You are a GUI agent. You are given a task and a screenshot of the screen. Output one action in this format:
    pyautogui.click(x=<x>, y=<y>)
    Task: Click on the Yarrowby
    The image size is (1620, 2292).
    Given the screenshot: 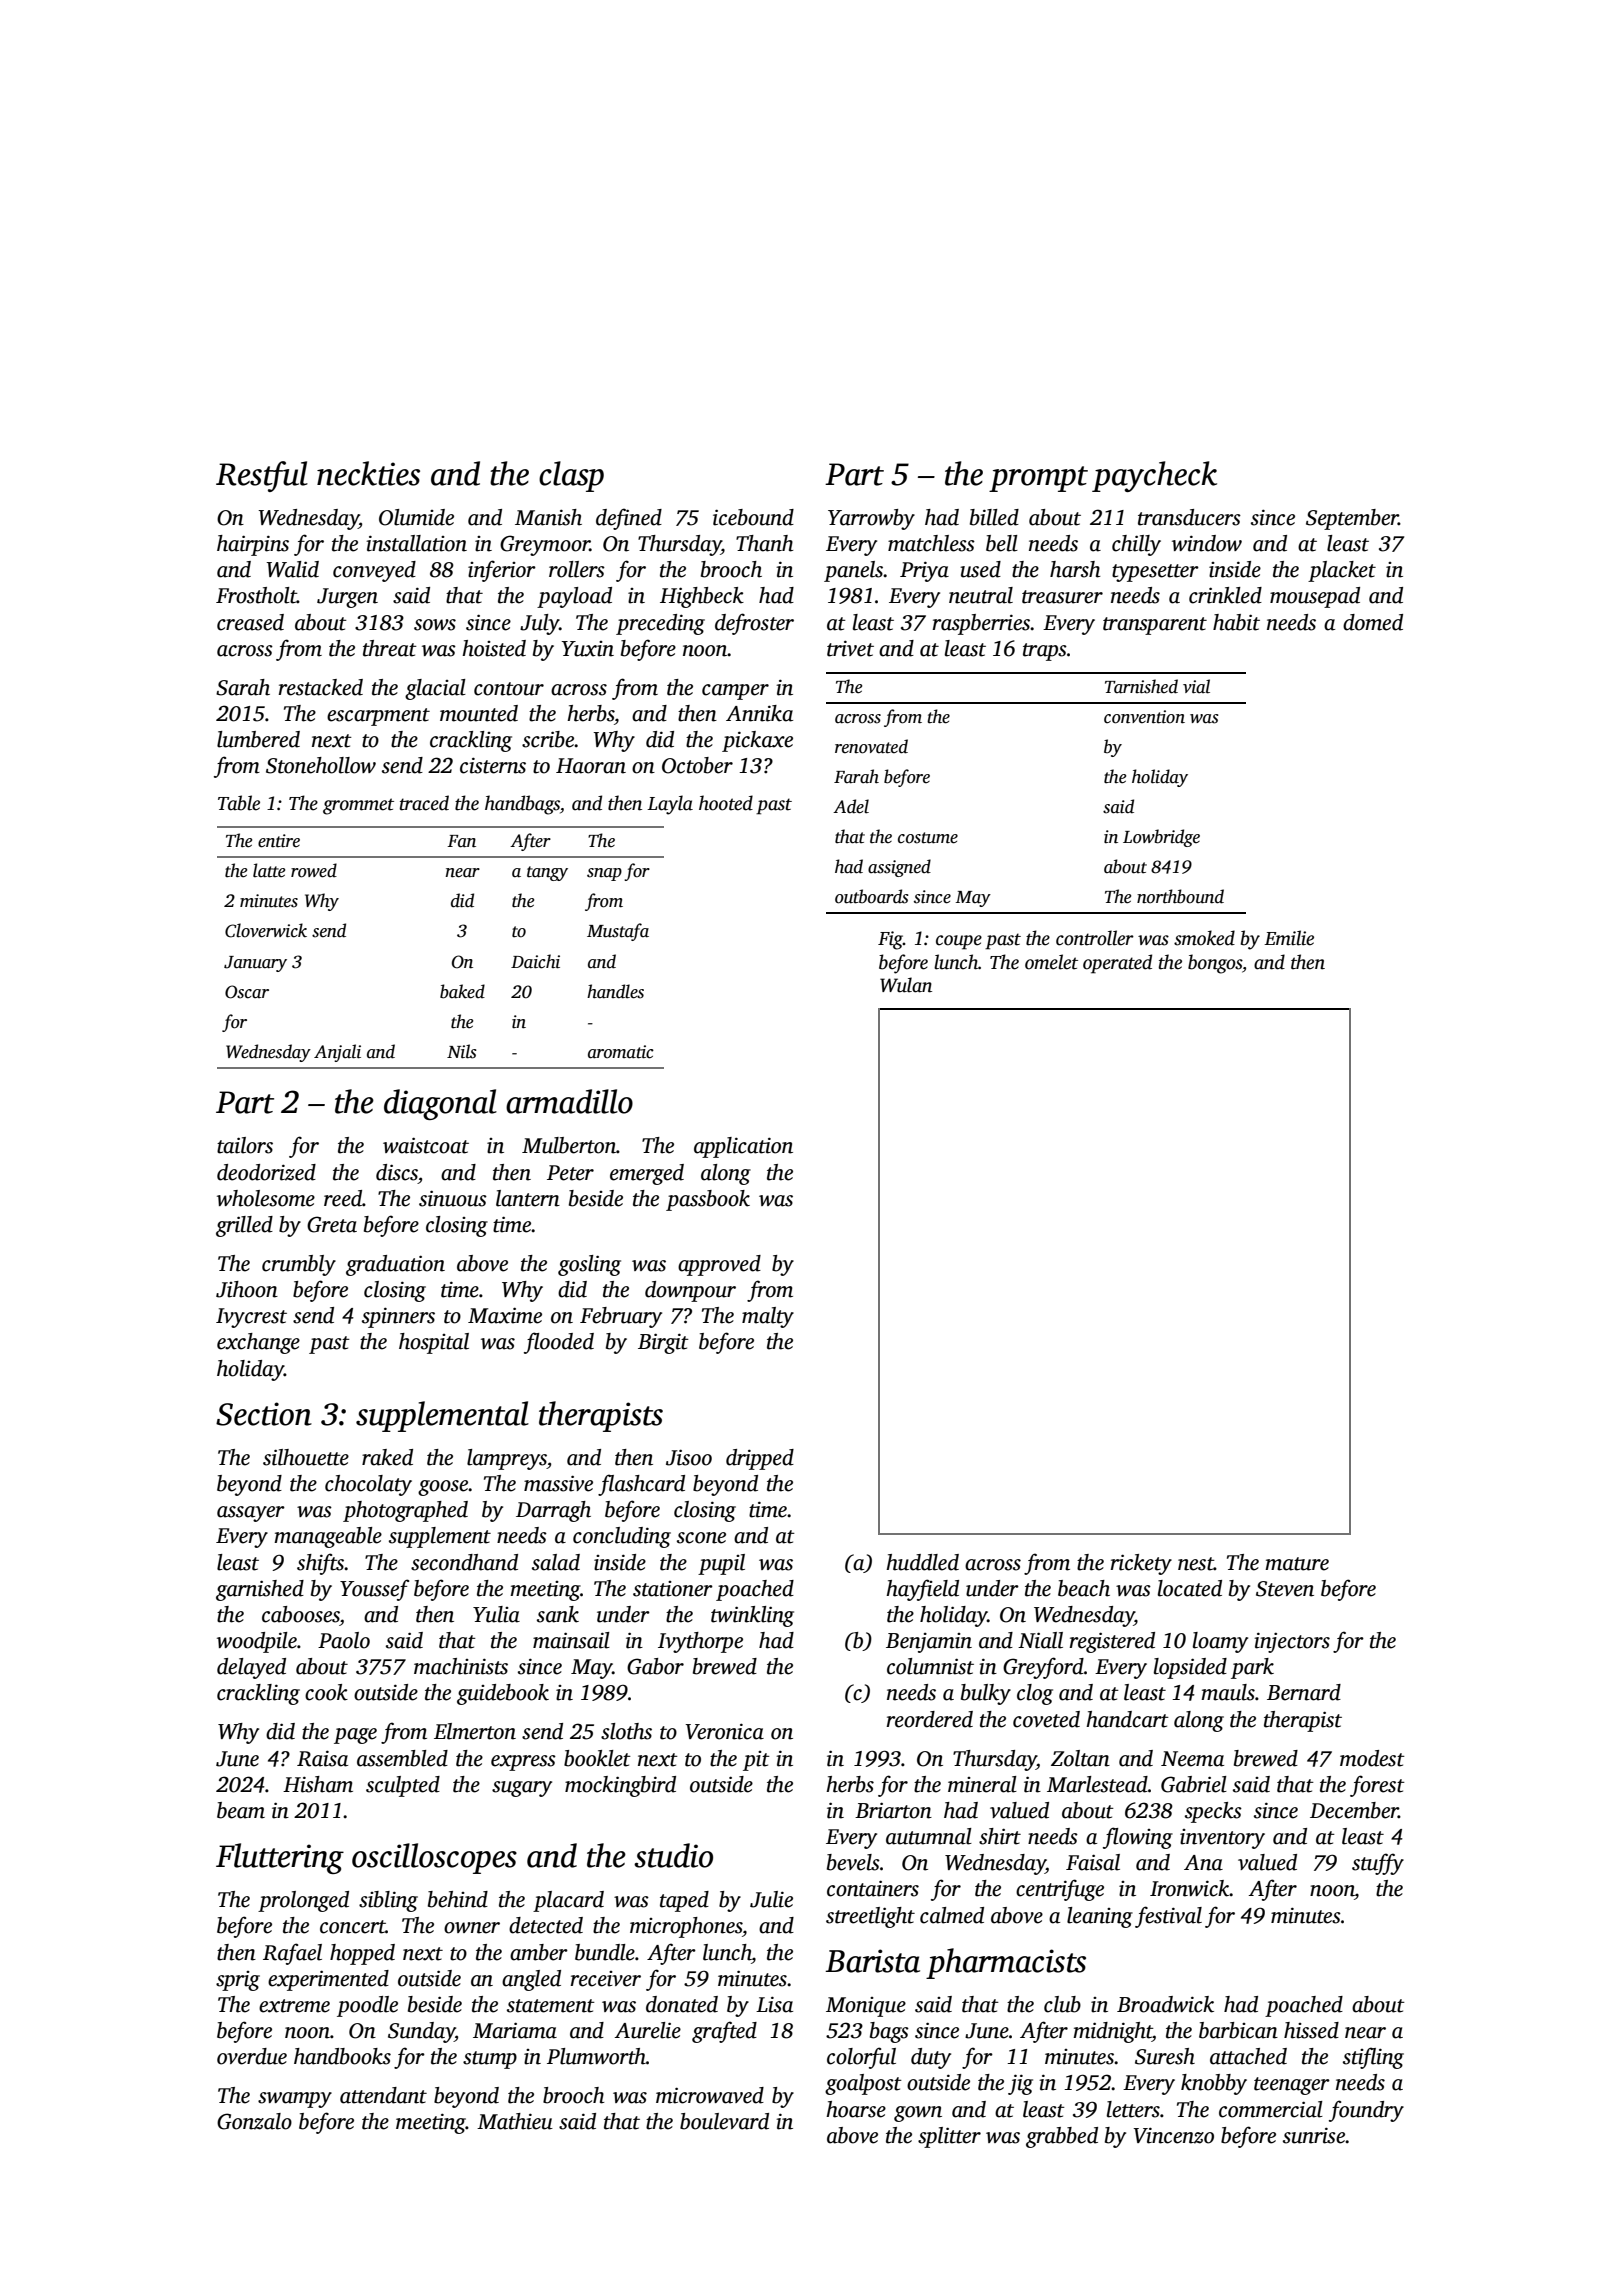 What is the action you would take?
    pyautogui.click(x=871, y=519)
